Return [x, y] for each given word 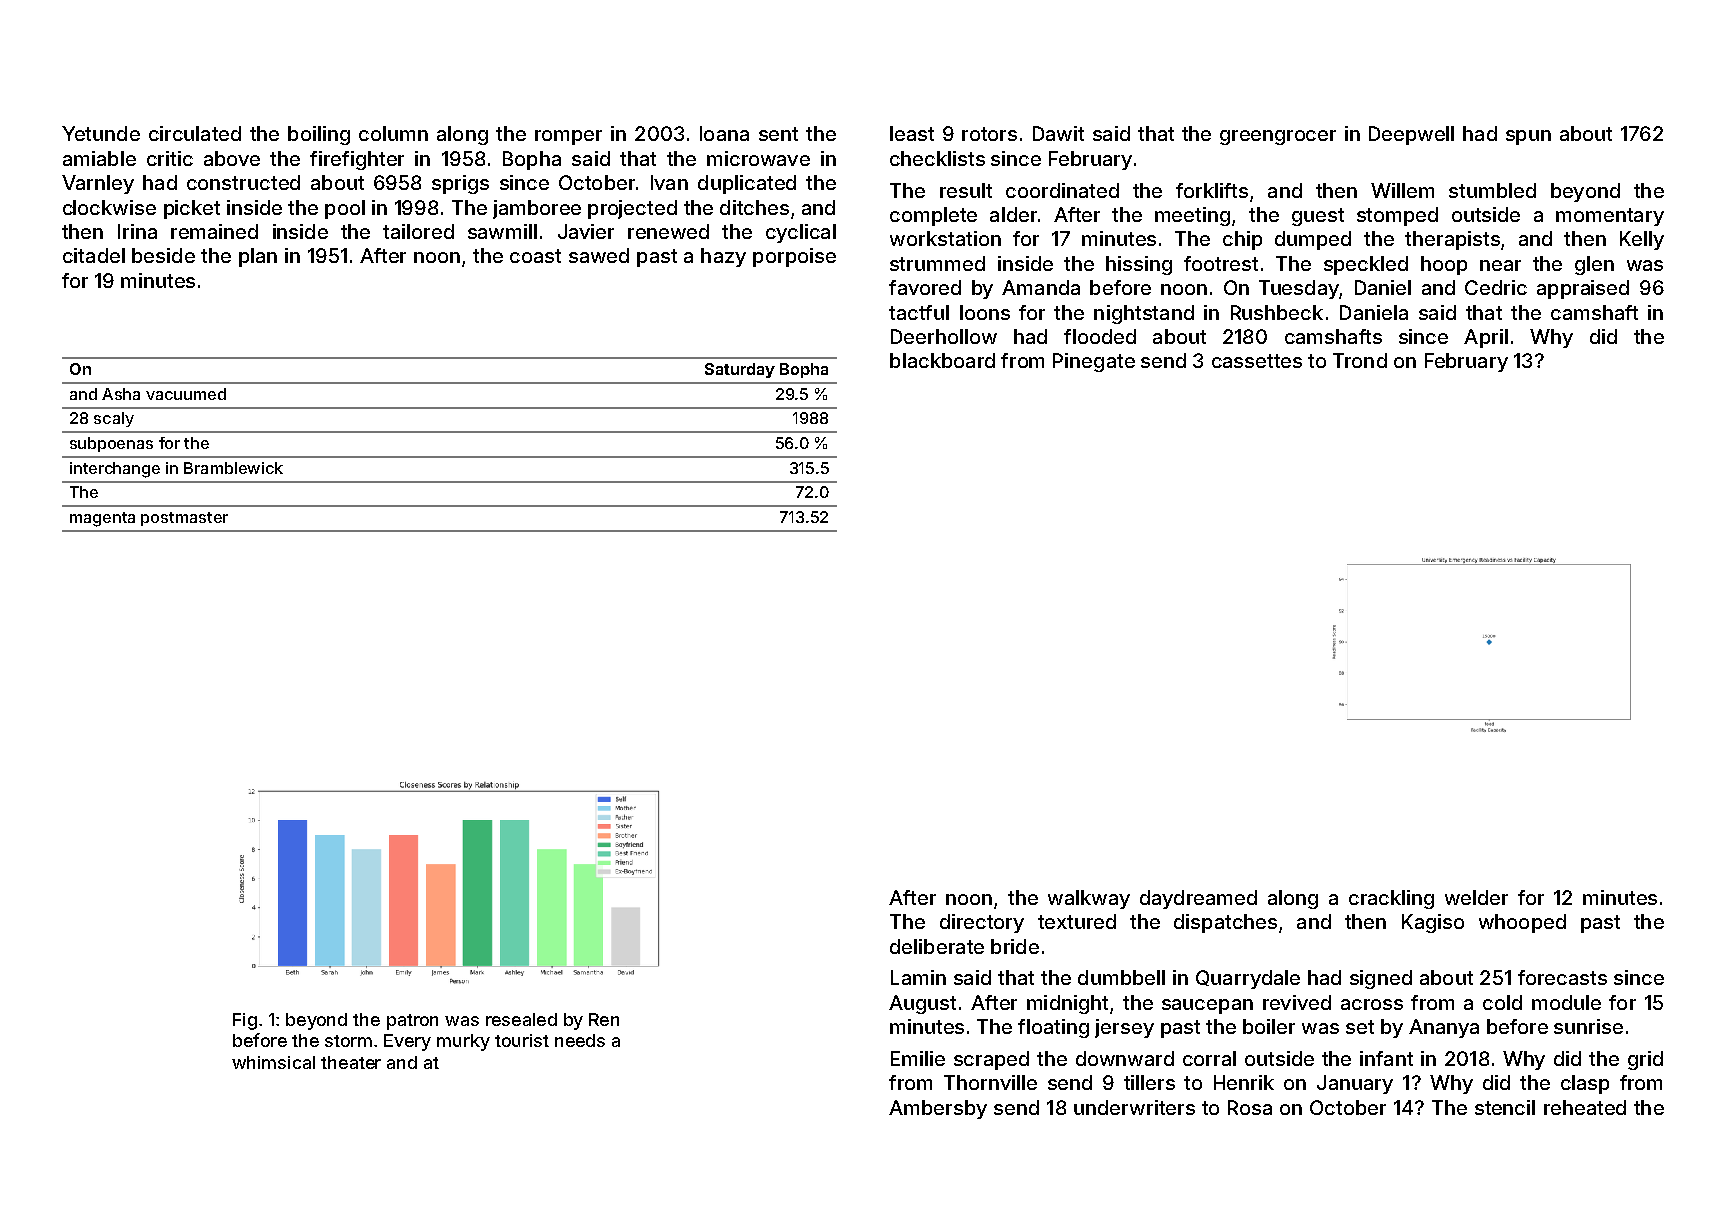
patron [412, 1022]
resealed [521, 1019]
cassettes [1257, 361]
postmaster [184, 519]
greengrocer [1278, 137]
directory [982, 923]
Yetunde [101, 133]
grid [1645, 1060]
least [912, 133]
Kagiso [1433, 923]
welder [1476, 897]
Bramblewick [233, 468]
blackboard [942, 360]
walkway [1089, 899]
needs [580, 1040]
